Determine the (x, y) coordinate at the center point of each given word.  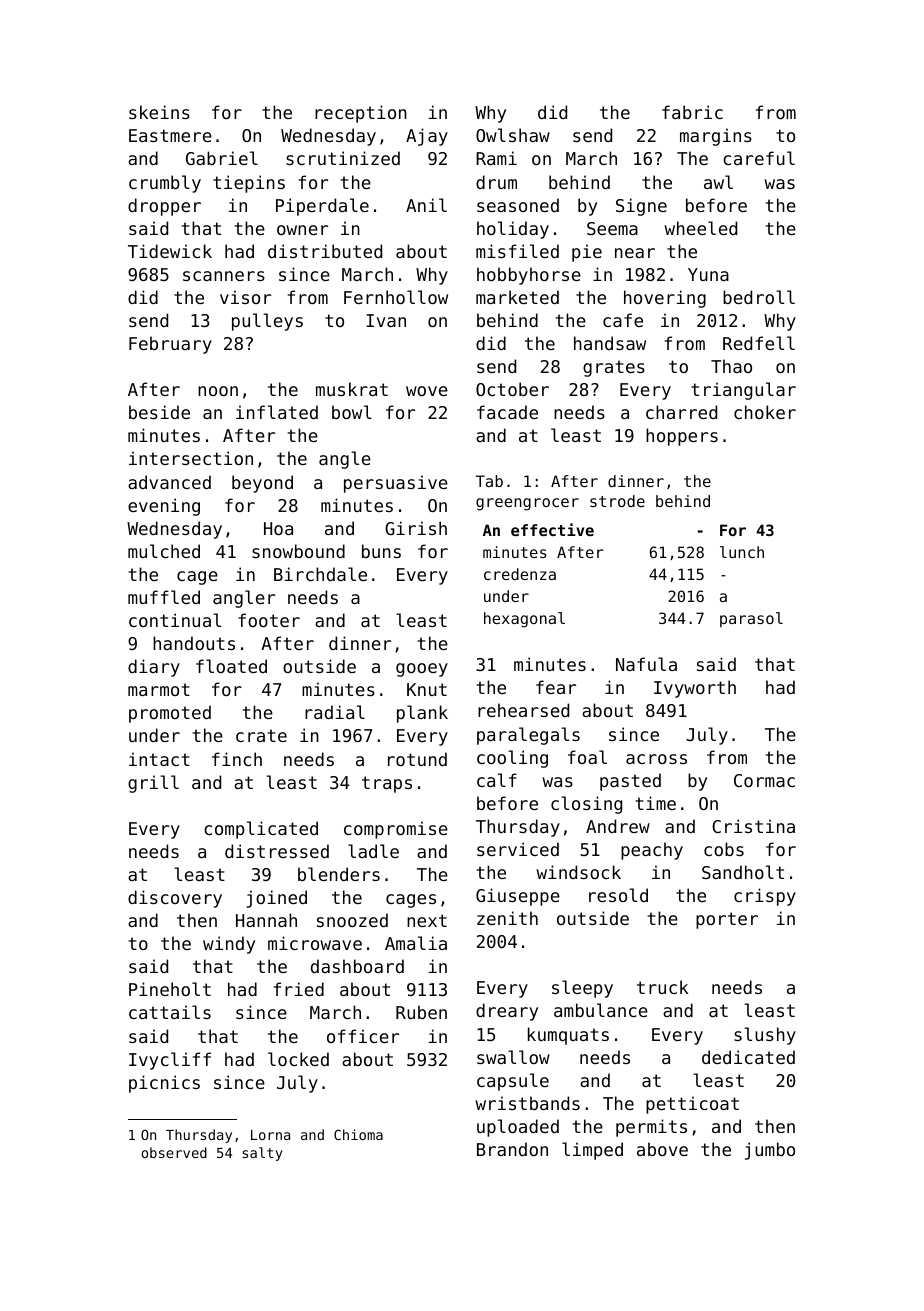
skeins (159, 112)
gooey (422, 670)
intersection (191, 458)
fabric (692, 112)
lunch (742, 552)
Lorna (270, 1135)
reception (361, 114)
